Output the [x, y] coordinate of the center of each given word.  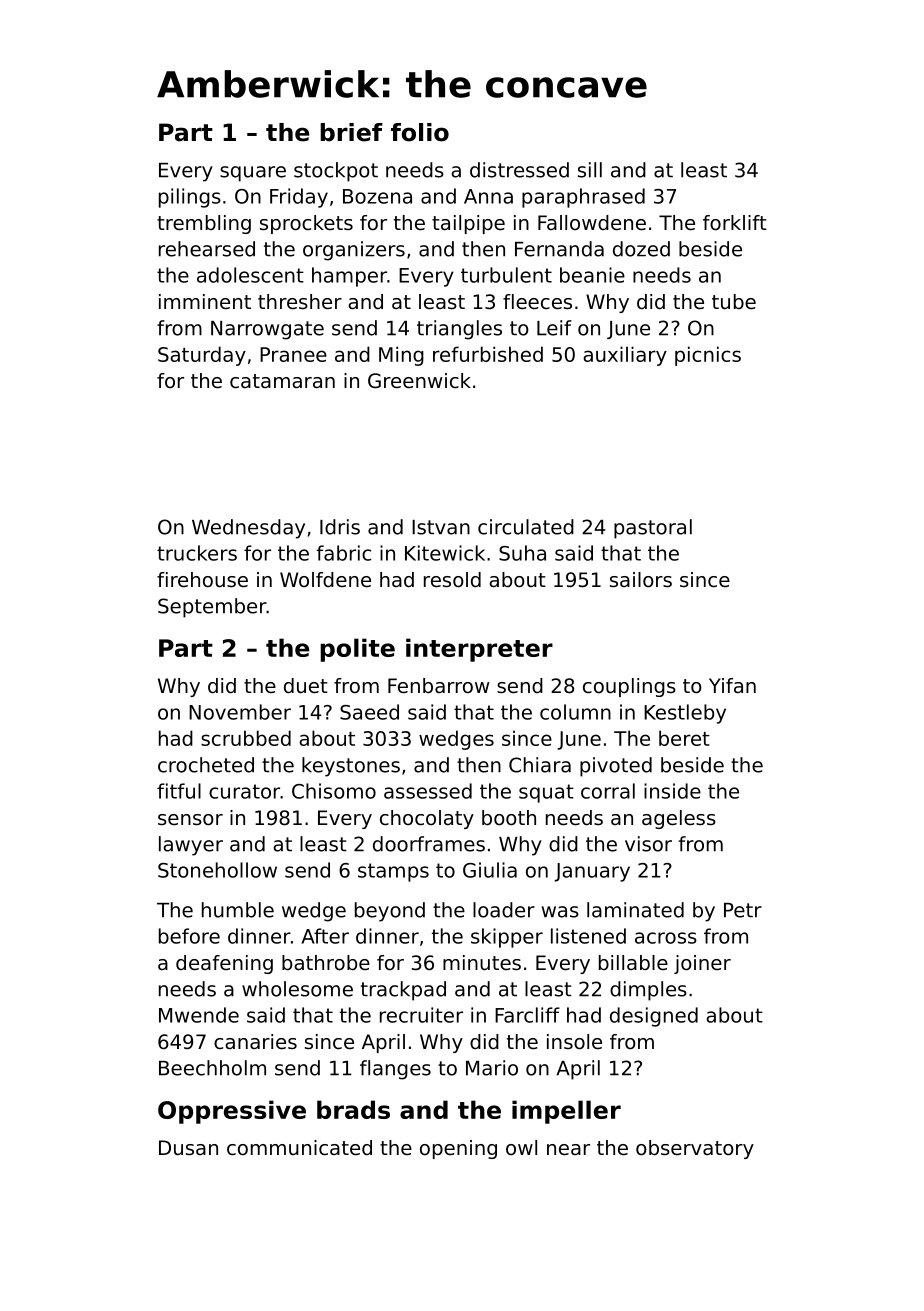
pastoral [653, 529]
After [325, 936]
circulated [526, 527]
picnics [708, 356]
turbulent [506, 275]
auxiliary [625, 356]
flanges [395, 1070]
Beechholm [212, 1068]
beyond [390, 912]
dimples [648, 991]
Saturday [202, 356]
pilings [190, 198]
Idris [340, 527]
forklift [735, 223]
